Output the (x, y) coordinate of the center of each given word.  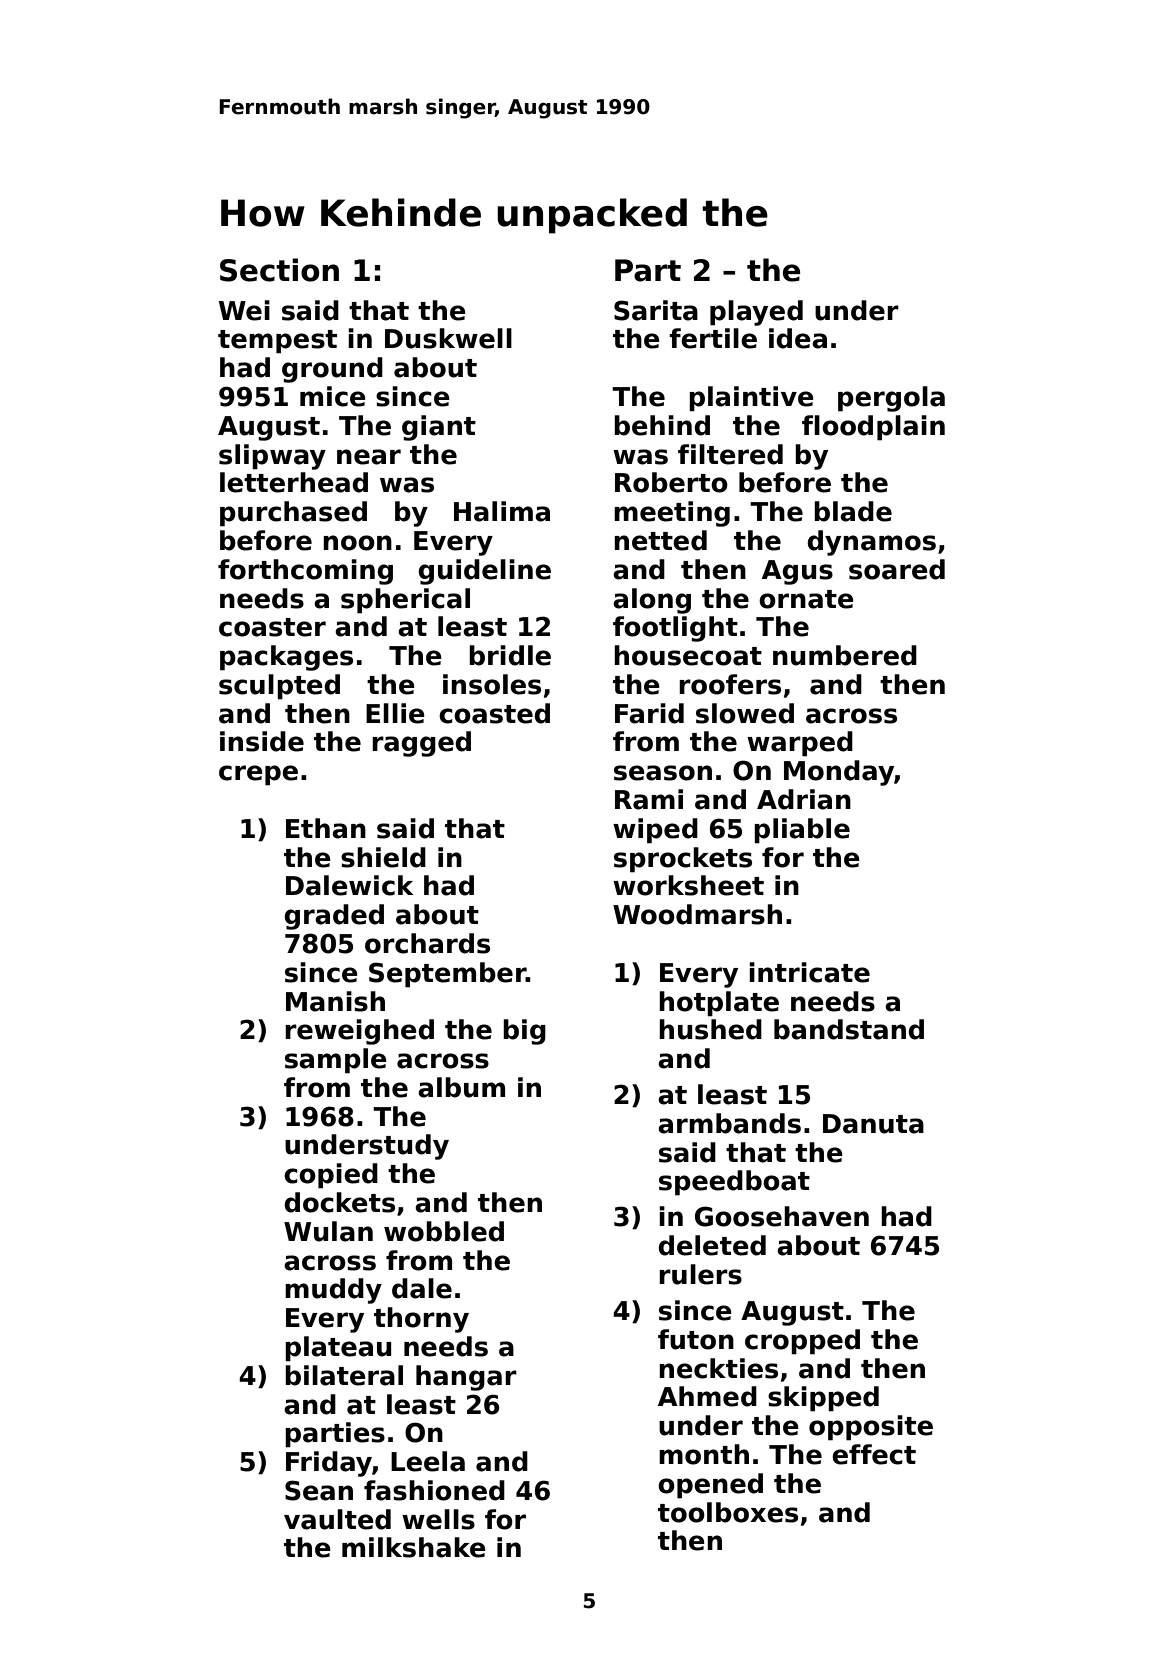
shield (383, 857)
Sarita (656, 310)
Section (279, 270)
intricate (809, 972)
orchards (427, 943)
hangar (466, 1378)
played (756, 313)
